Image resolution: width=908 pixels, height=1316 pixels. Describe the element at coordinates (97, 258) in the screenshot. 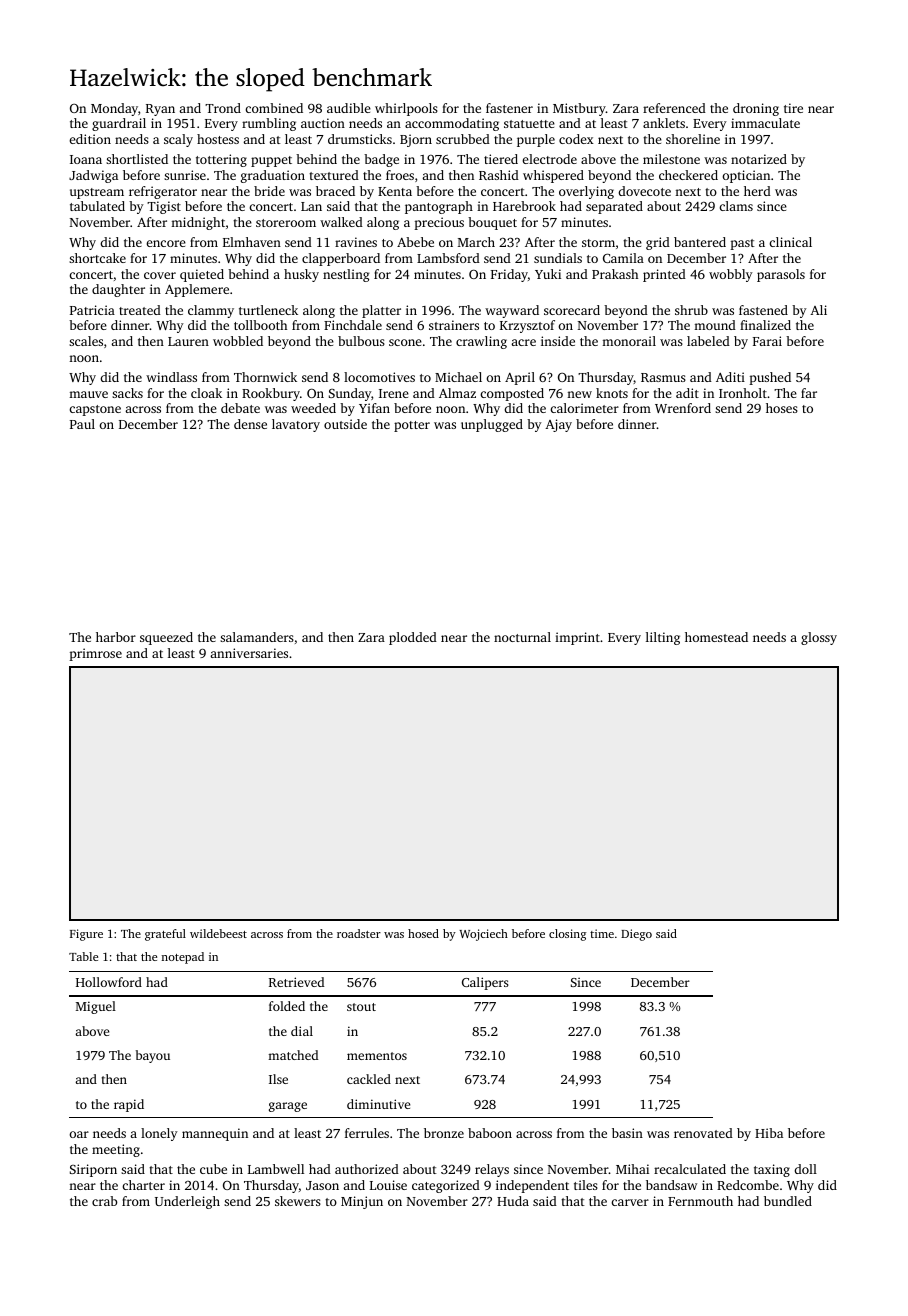

I see `shortcake` at that location.
